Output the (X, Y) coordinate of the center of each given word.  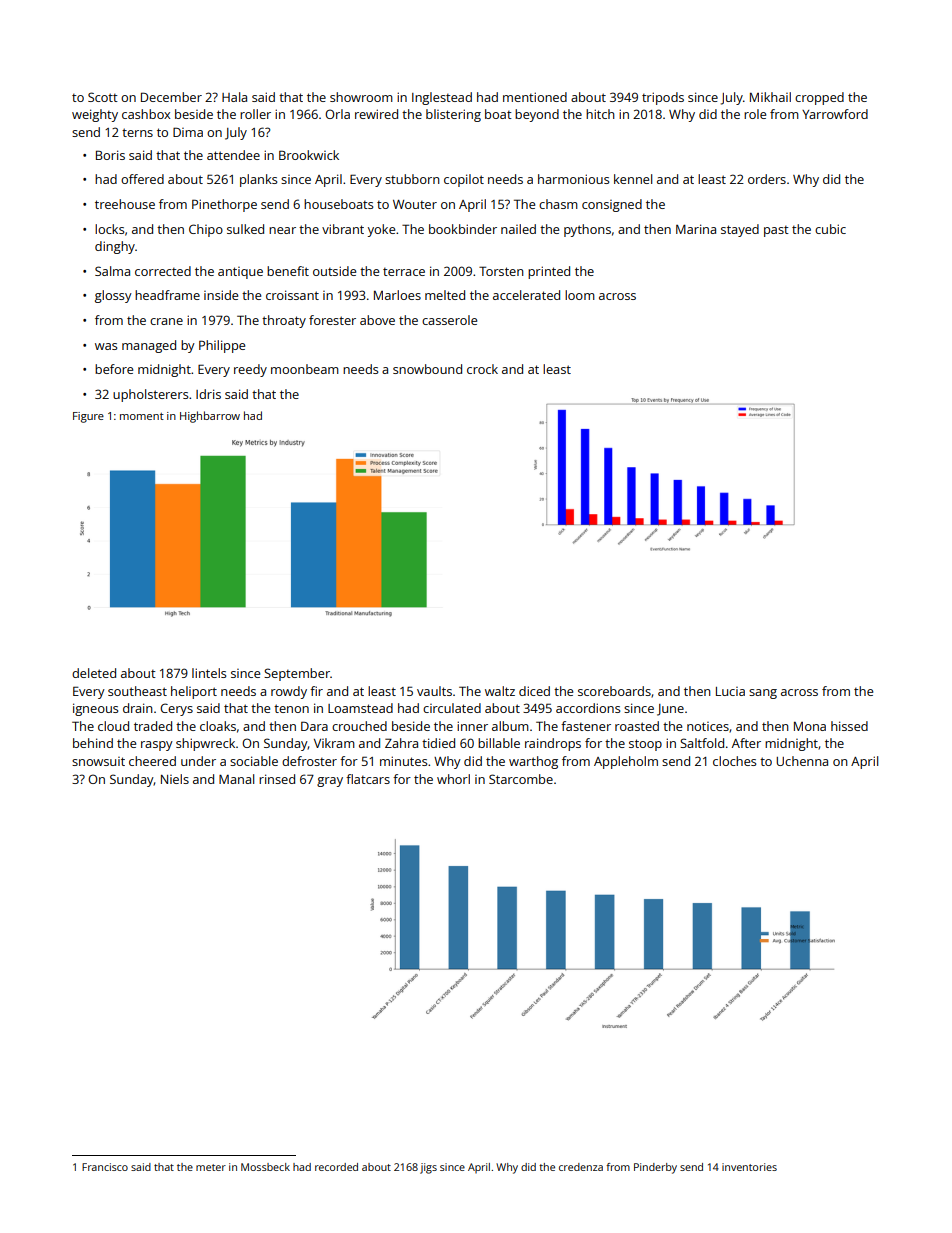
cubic (830, 229)
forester (332, 320)
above (377, 320)
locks (109, 229)
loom (580, 295)
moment (142, 416)
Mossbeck (265, 1167)
